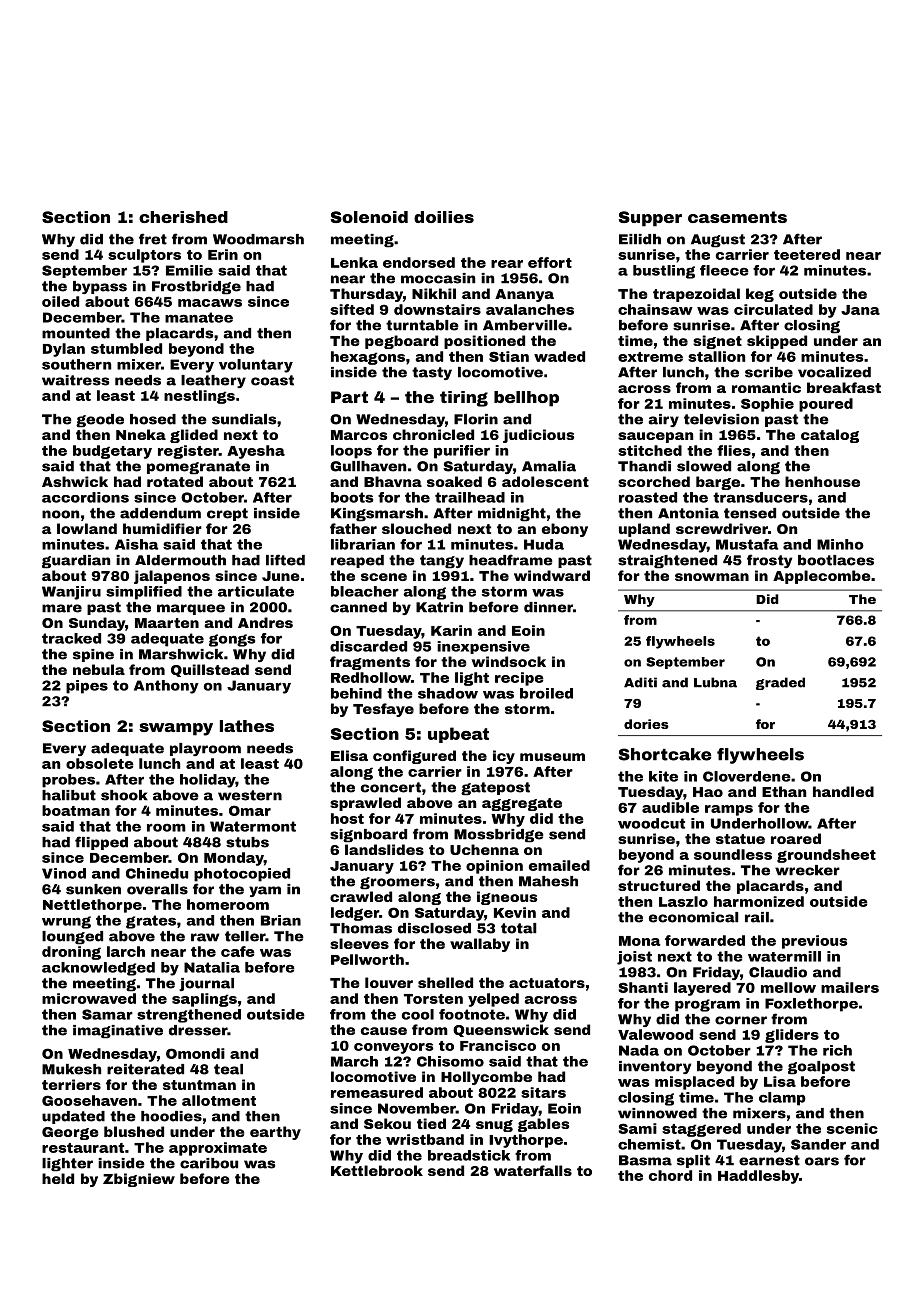 This page has width=924, height=1308. Describe the element at coordinates (151, 922) in the page. I see `grates` at that location.
